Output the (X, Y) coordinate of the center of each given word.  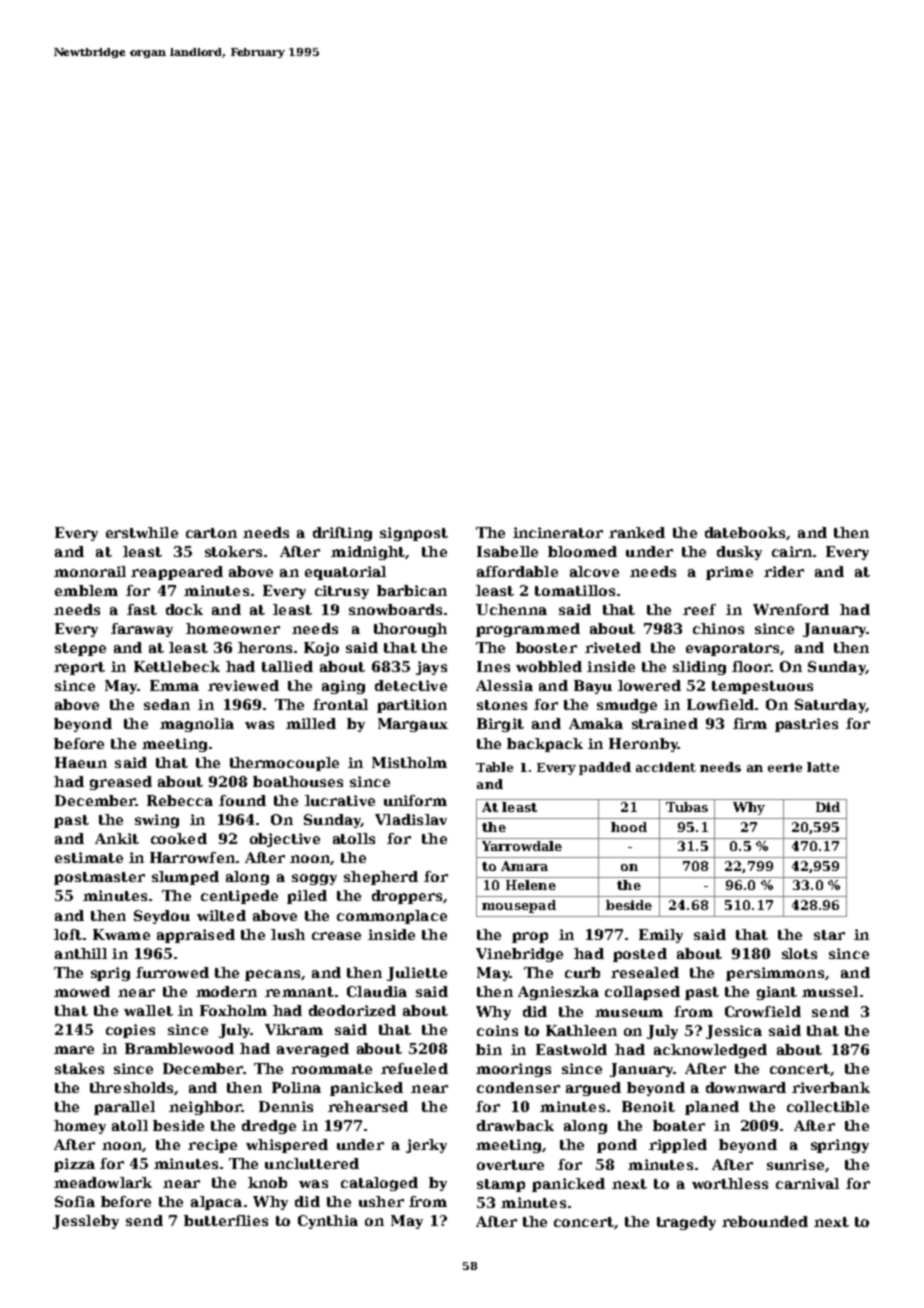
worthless (730, 1183)
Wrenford (791, 609)
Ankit (117, 838)
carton (211, 533)
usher (381, 1201)
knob (267, 1182)
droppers (407, 897)
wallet (148, 1010)
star (829, 935)
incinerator (558, 532)
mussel (830, 991)
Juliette (417, 974)
